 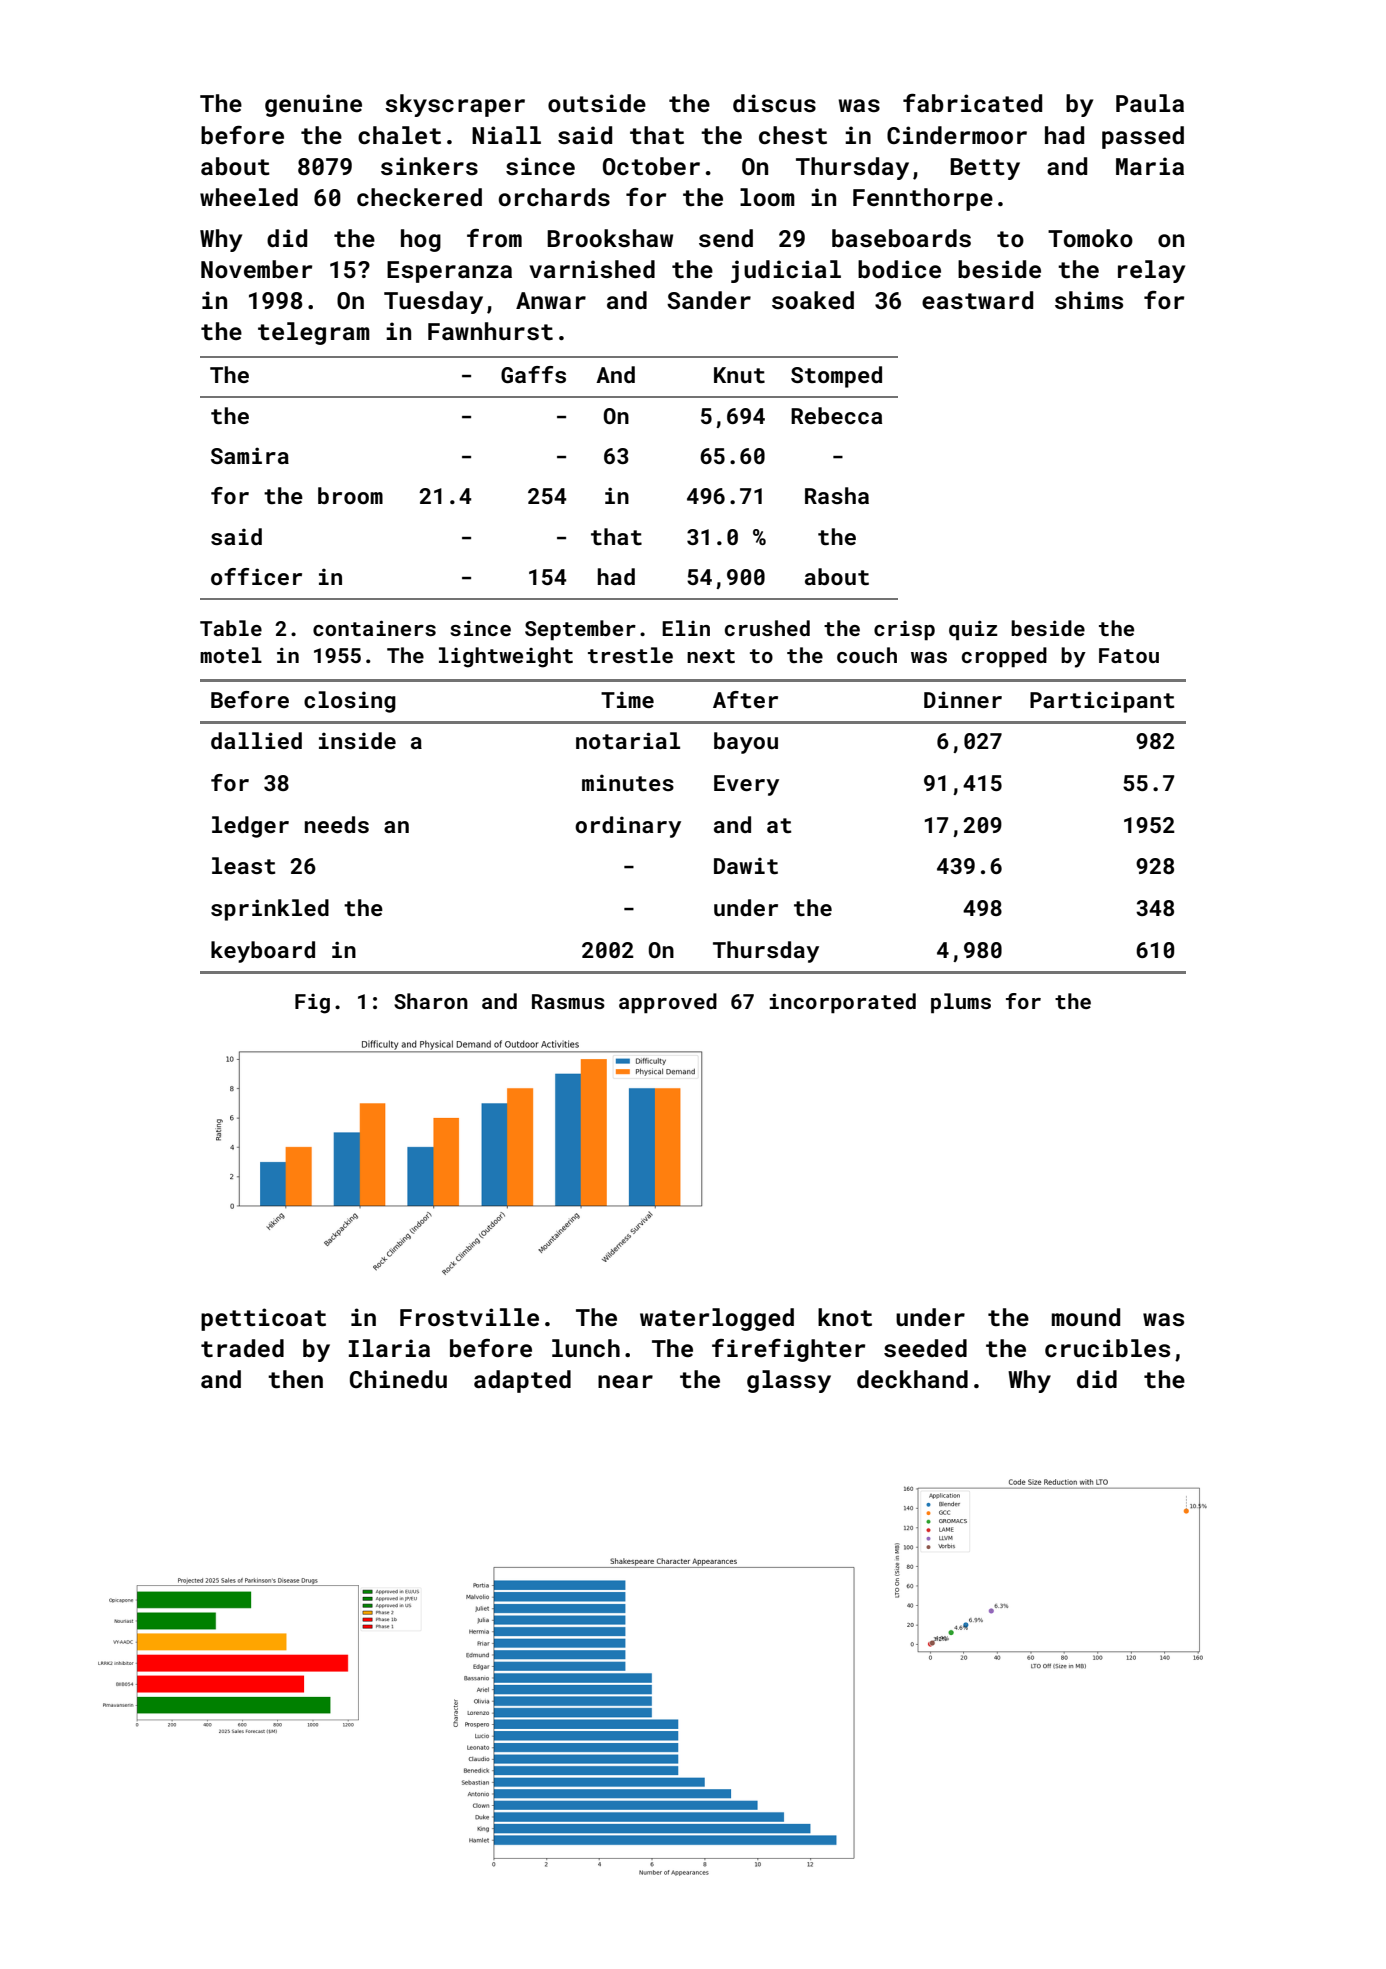 I want to click on genuine, so click(x=313, y=105).
